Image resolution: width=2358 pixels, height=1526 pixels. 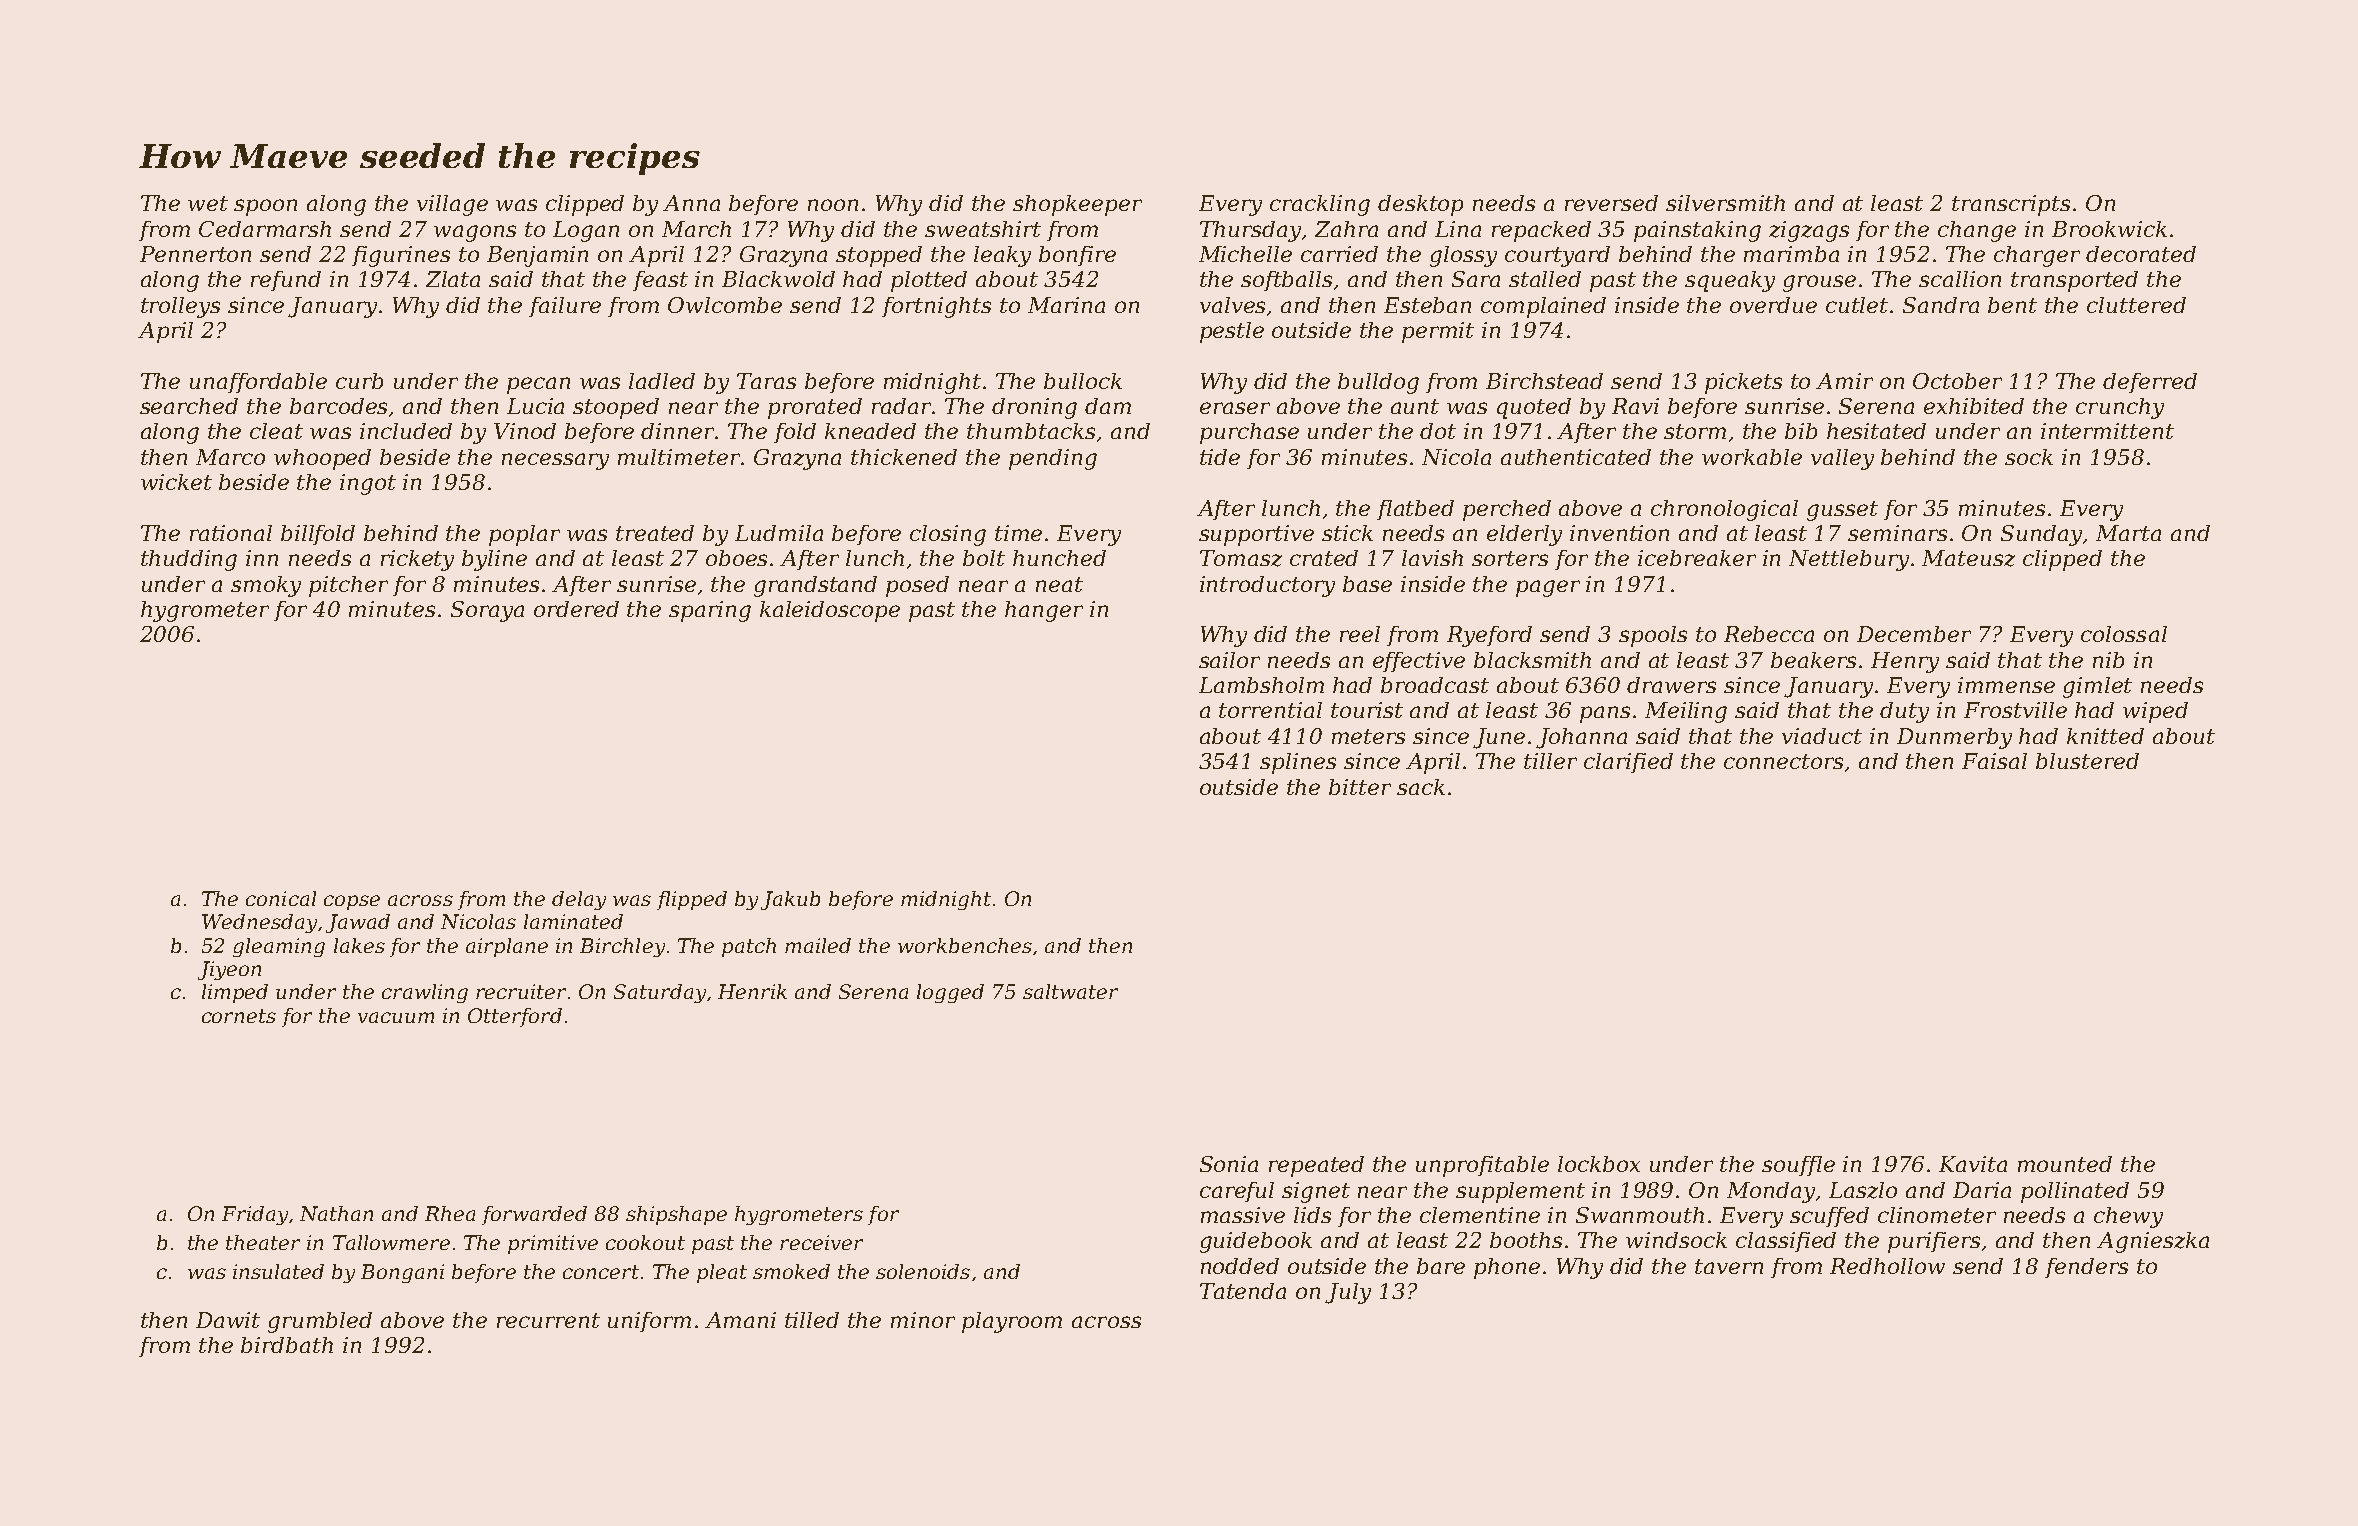 I want to click on Soraya, so click(x=487, y=611).
